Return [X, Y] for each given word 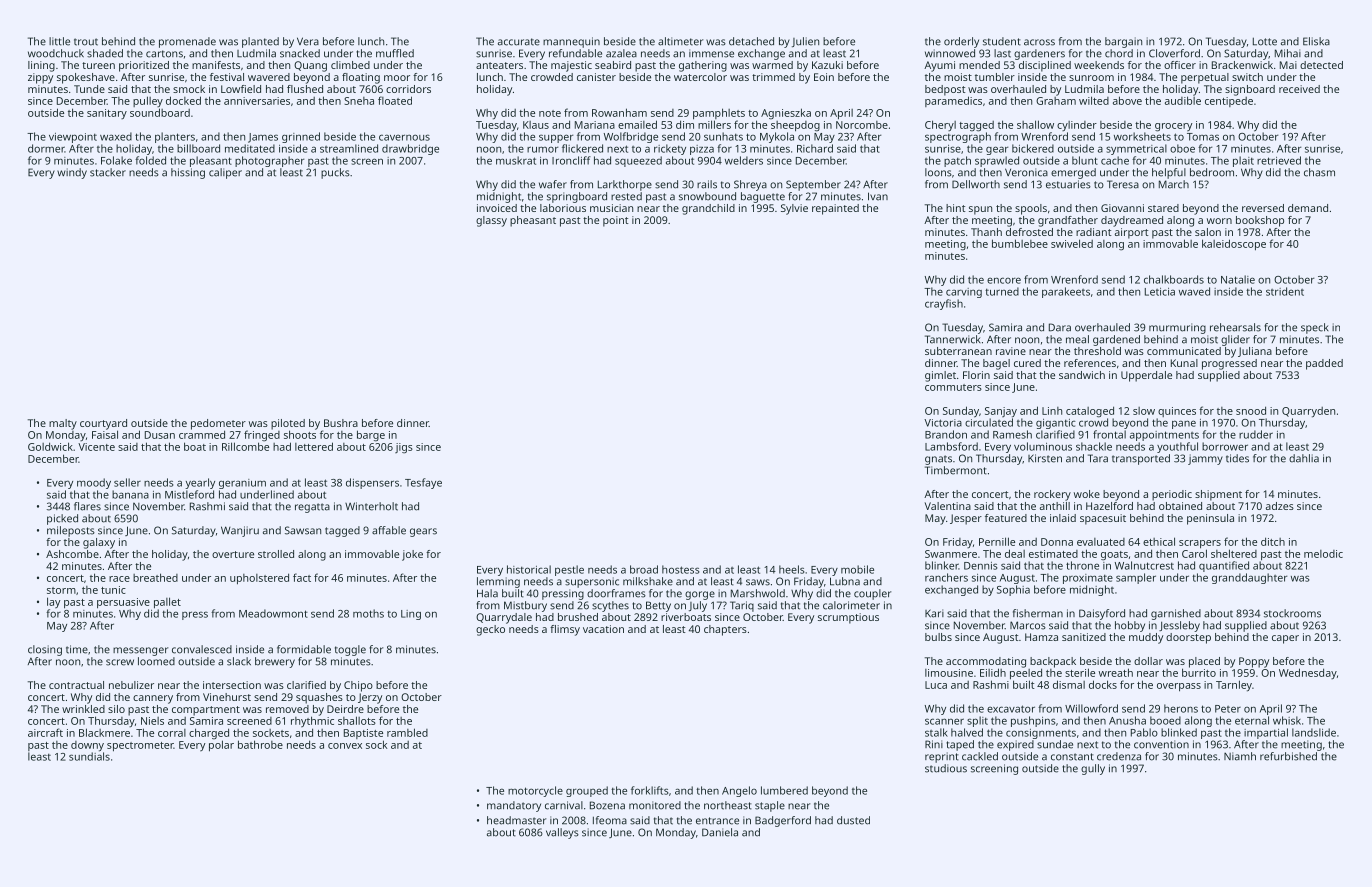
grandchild [708, 209]
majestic [571, 66]
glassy [491, 221]
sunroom [1091, 78]
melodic [1323, 554]
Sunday [961, 412]
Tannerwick [953, 339]
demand [1308, 208]
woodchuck [56, 53]
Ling [411, 615]
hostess [681, 569]
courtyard [103, 424]
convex [345, 746]
